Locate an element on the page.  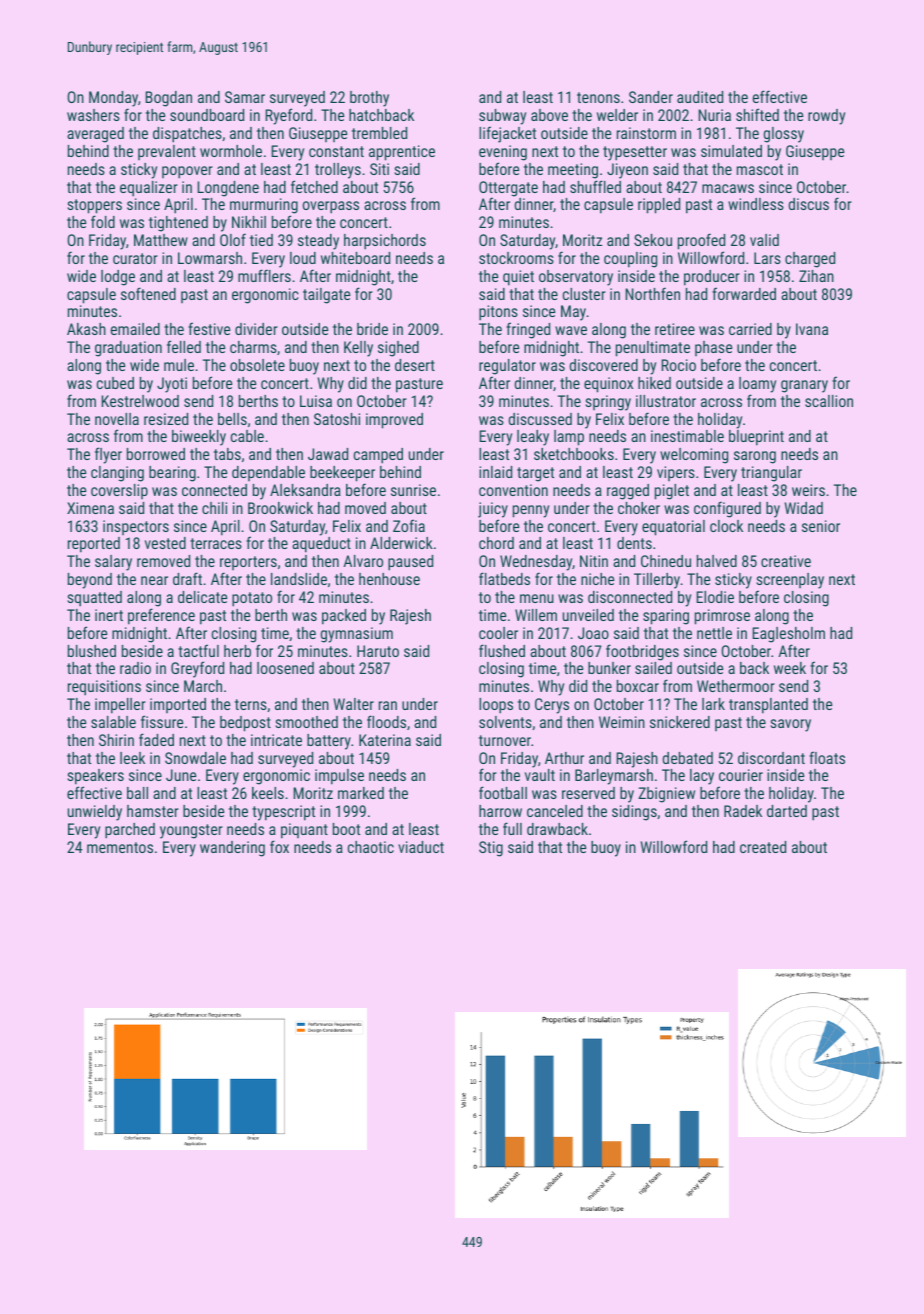
quiet is located at coordinates (518, 278).
